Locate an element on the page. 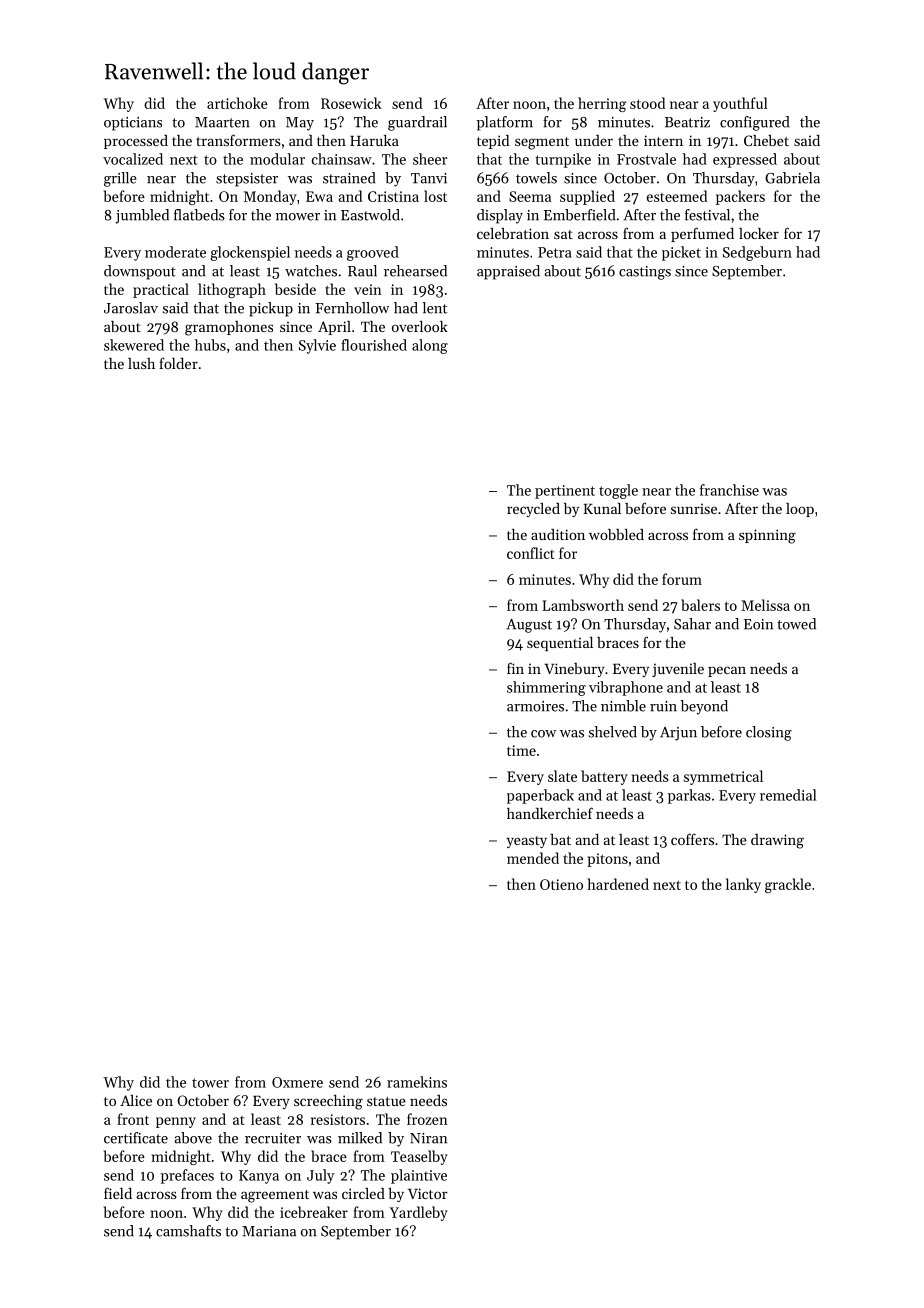 Image resolution: width=924 pixels, height=1308 pixels. tower is located at coordinates (210, 1083).
